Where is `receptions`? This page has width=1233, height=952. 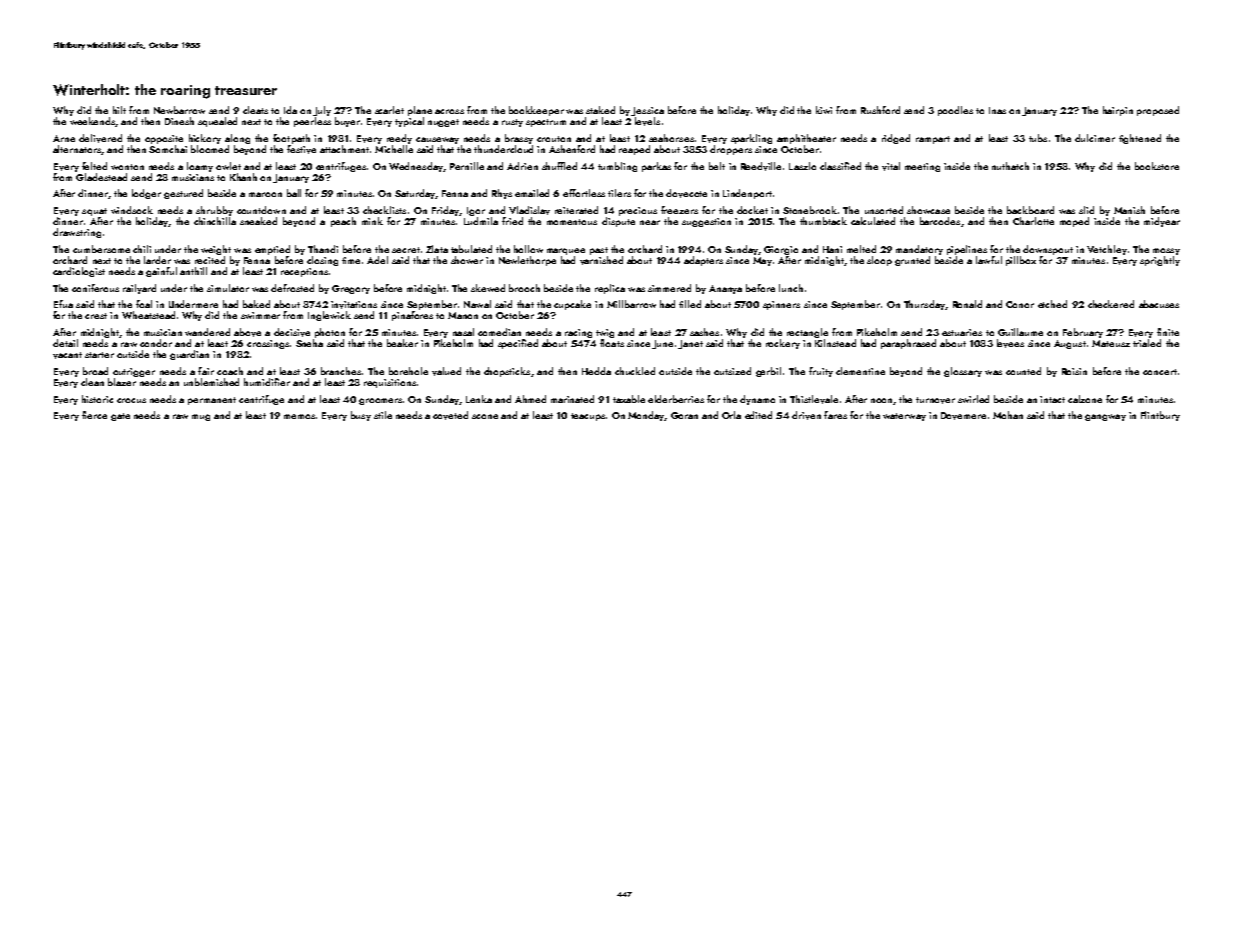
receptions is located at coordinates (304, 272).
